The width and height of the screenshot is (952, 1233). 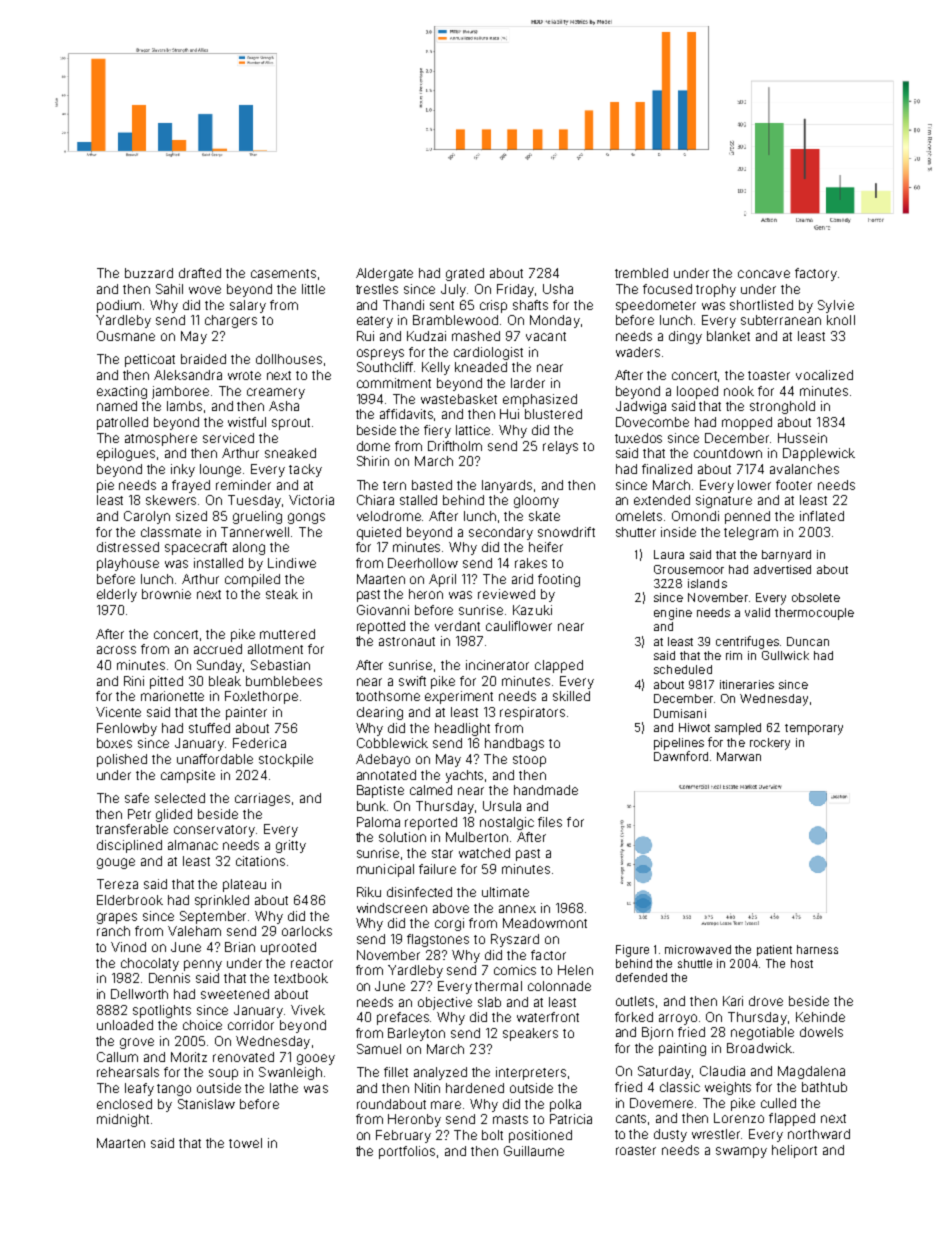 I want to click on playhouse, so click(x=128, y=564).
